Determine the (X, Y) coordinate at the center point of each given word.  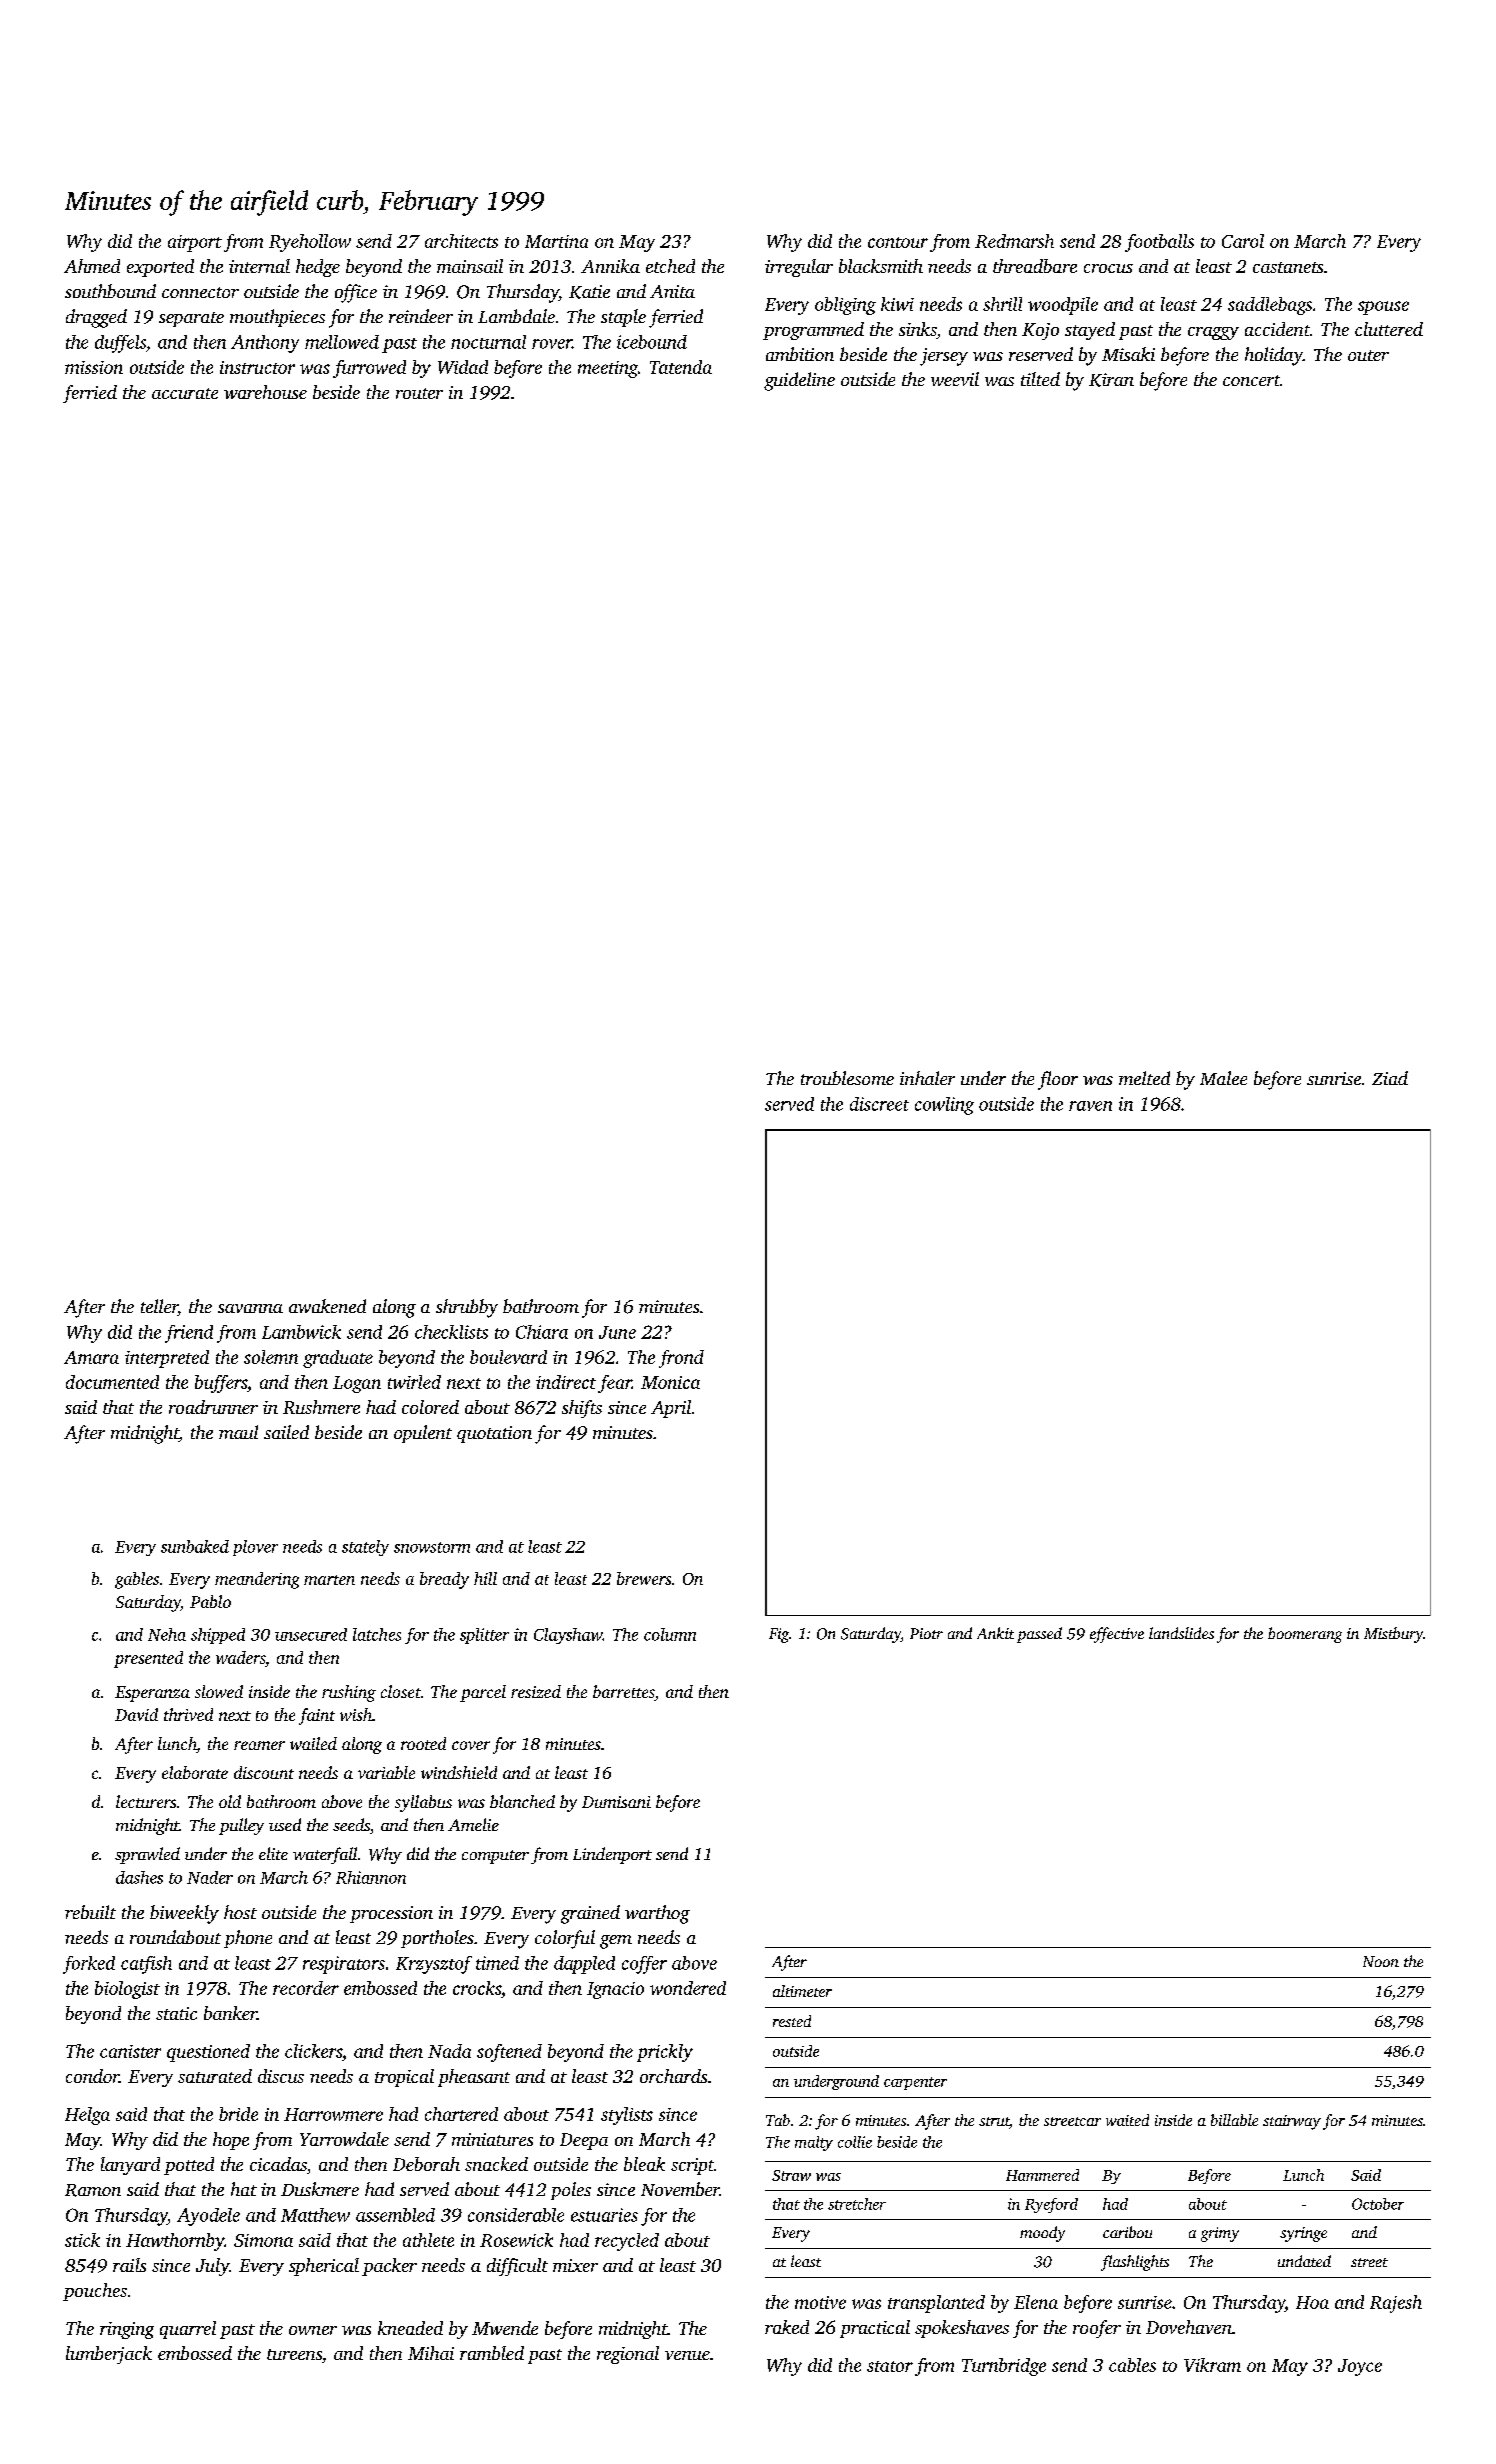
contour (898, 242)
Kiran (1111, 380)
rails (129, 2265)
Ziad (1390, 1078)
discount (264, 1772)
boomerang (1305, 1635)
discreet (879, 1104)
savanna (250, 1308)
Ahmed (92, 266)
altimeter (802, 1991)
